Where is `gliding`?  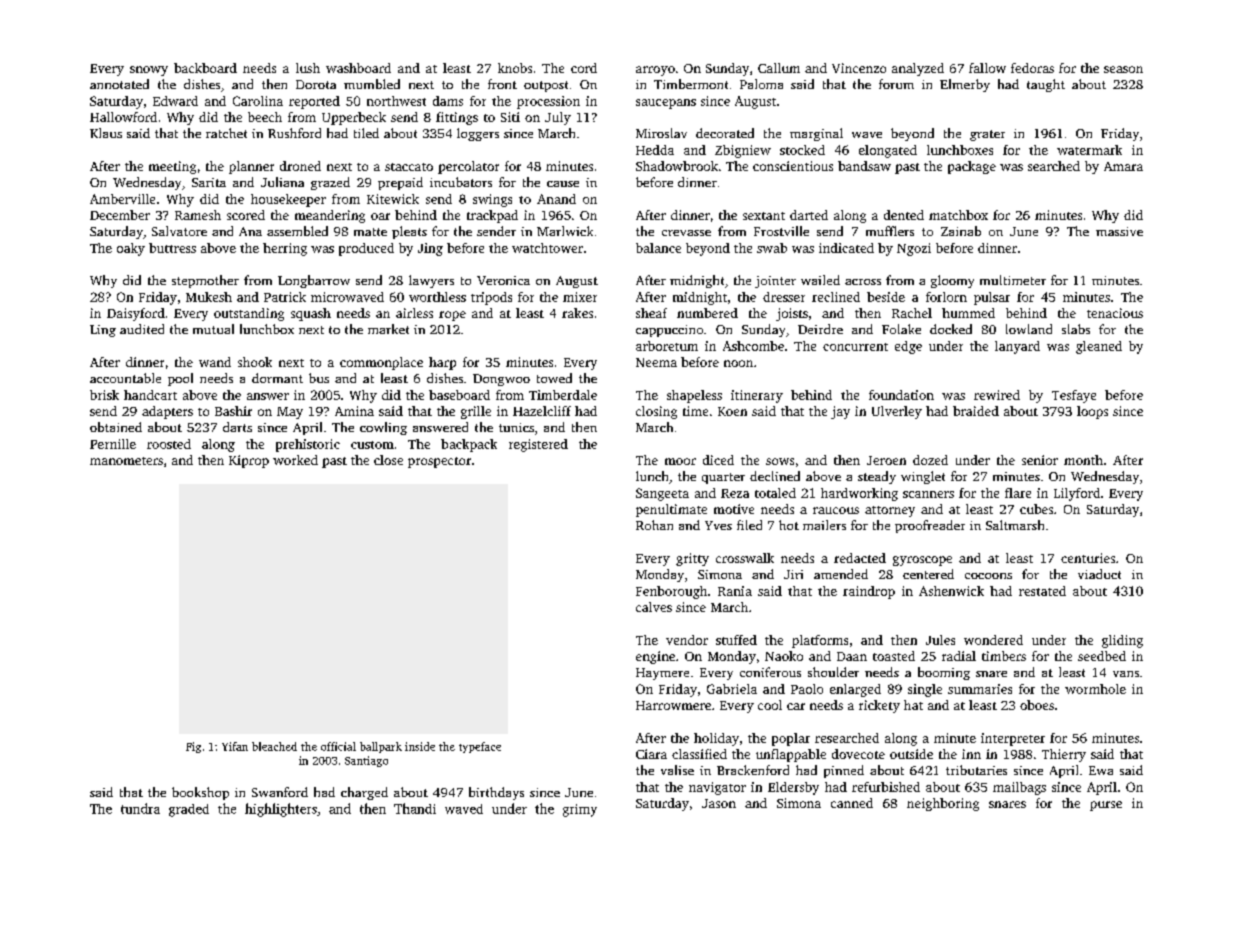
gliding is located at coordinates (1122, 641).
